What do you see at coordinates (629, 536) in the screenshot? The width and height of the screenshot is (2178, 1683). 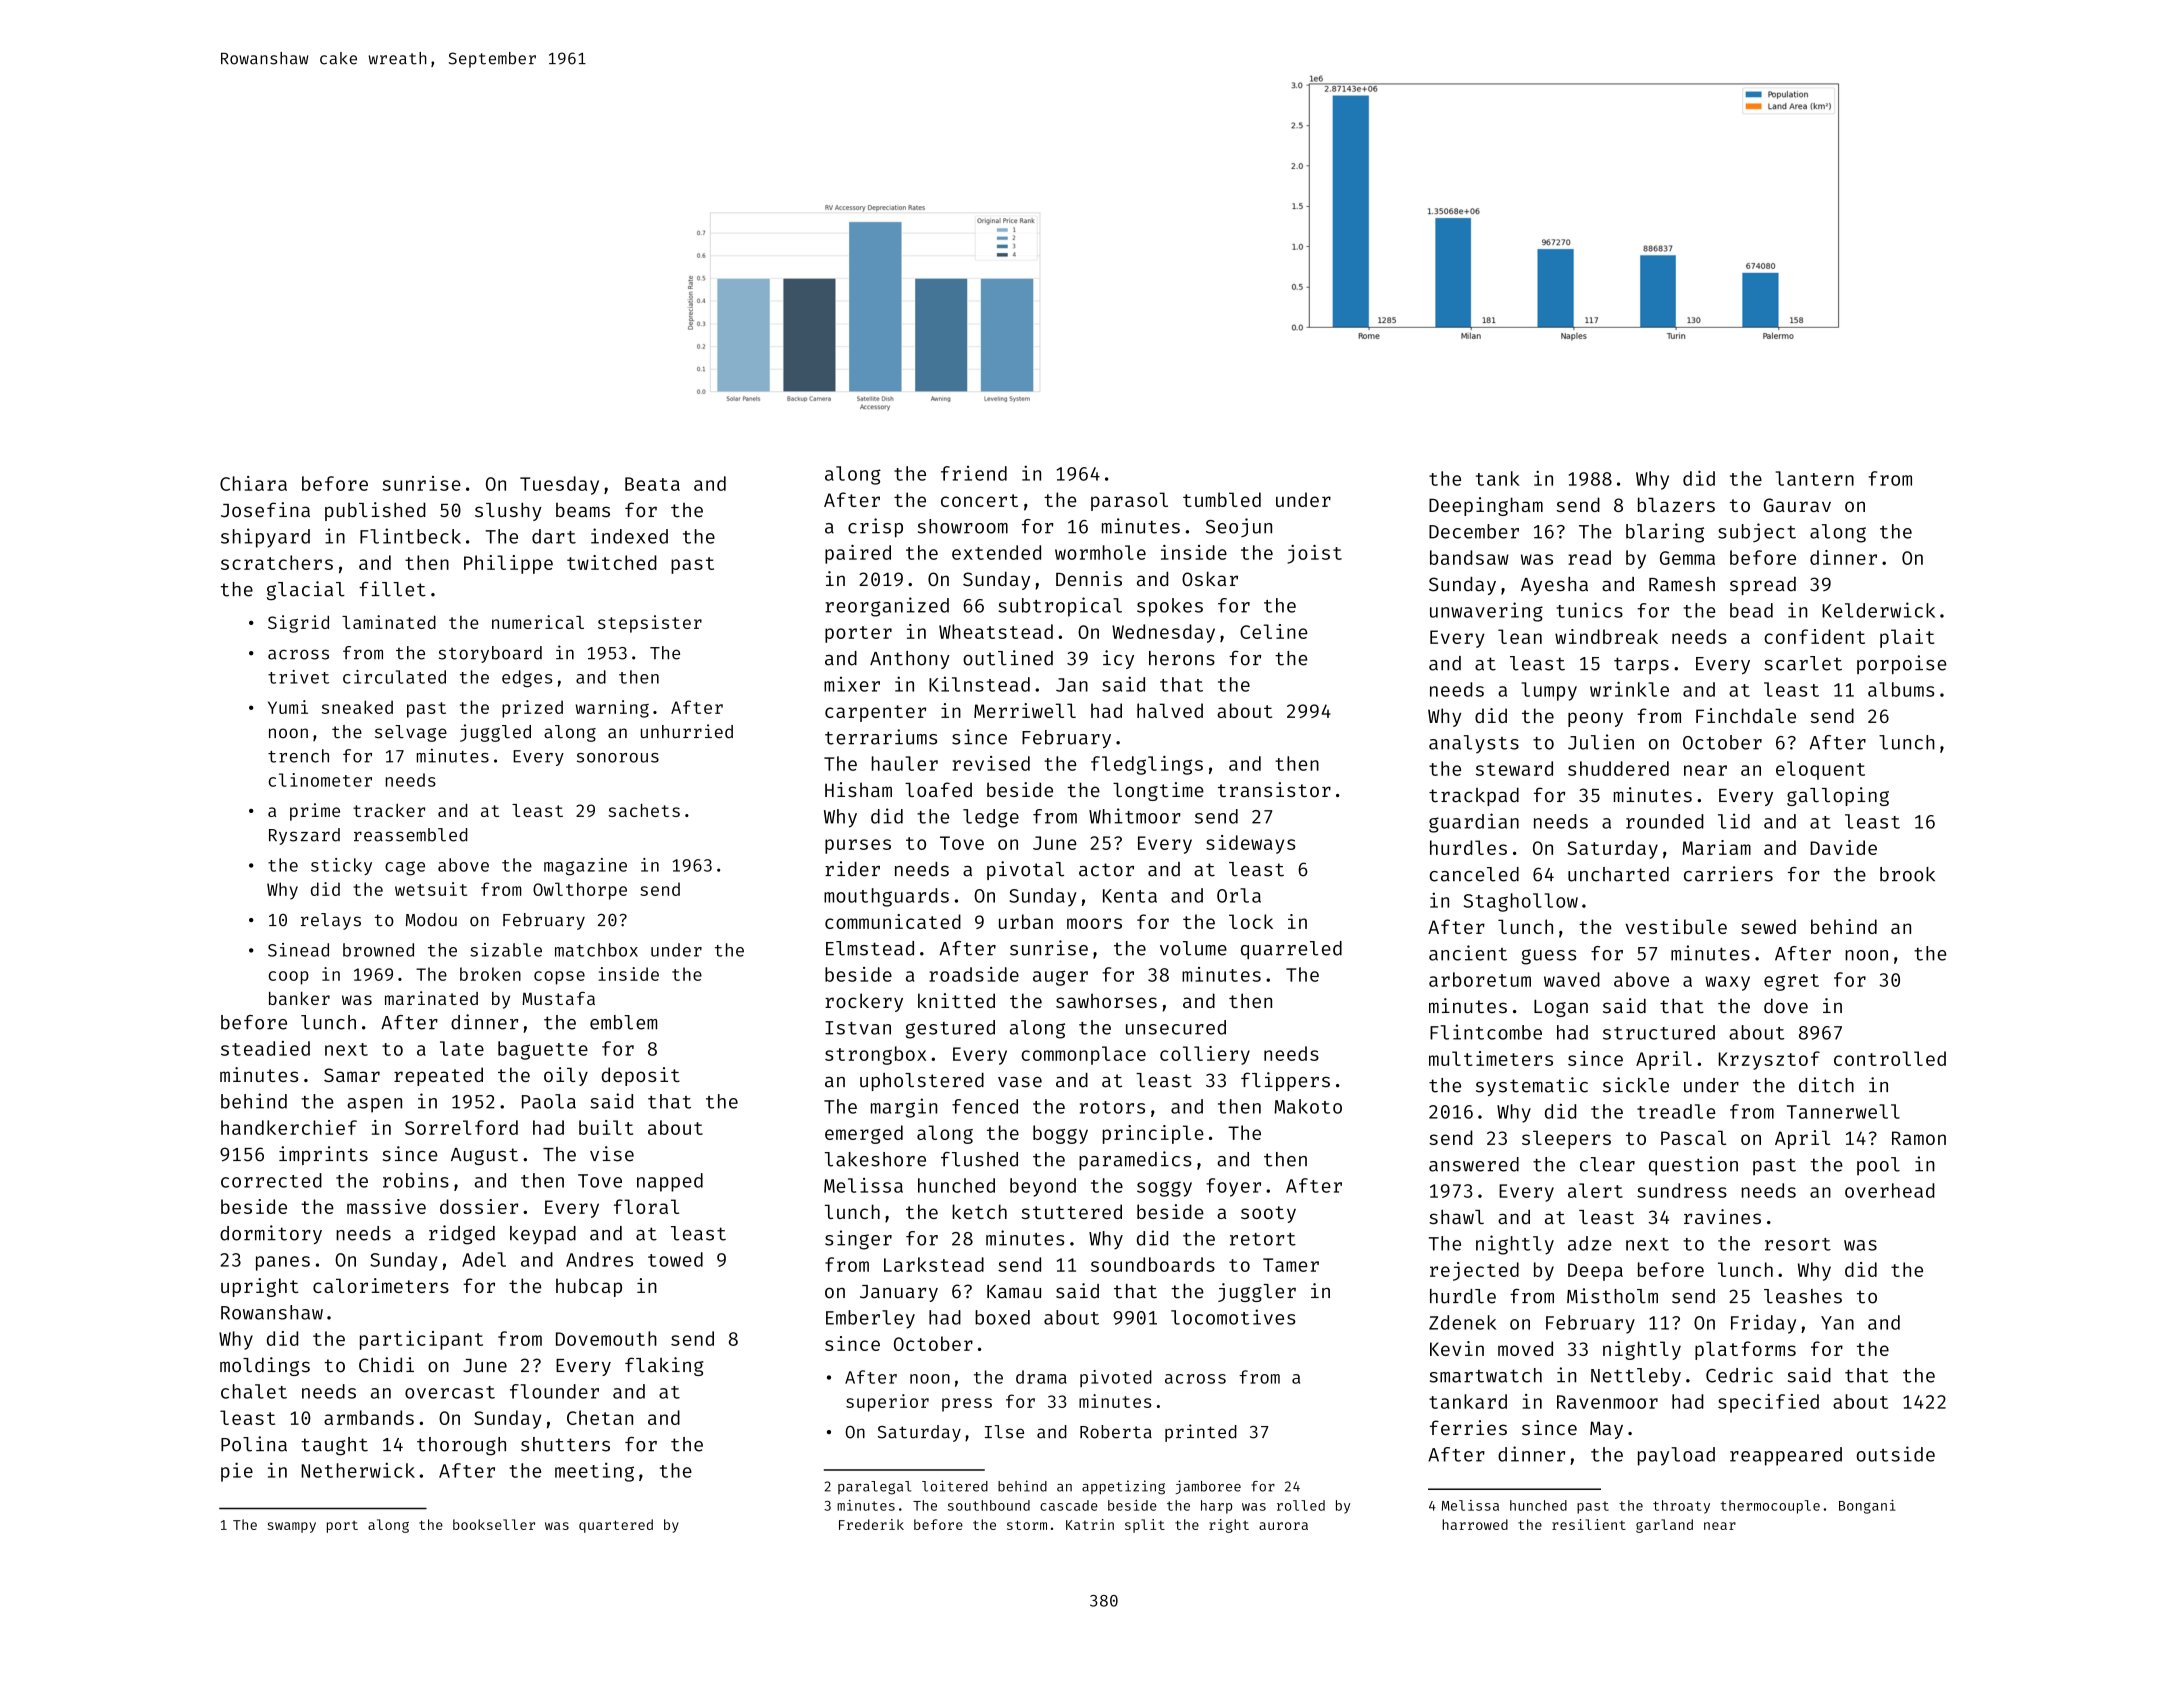 I see `indexed` at bounding box center [629, 536].
